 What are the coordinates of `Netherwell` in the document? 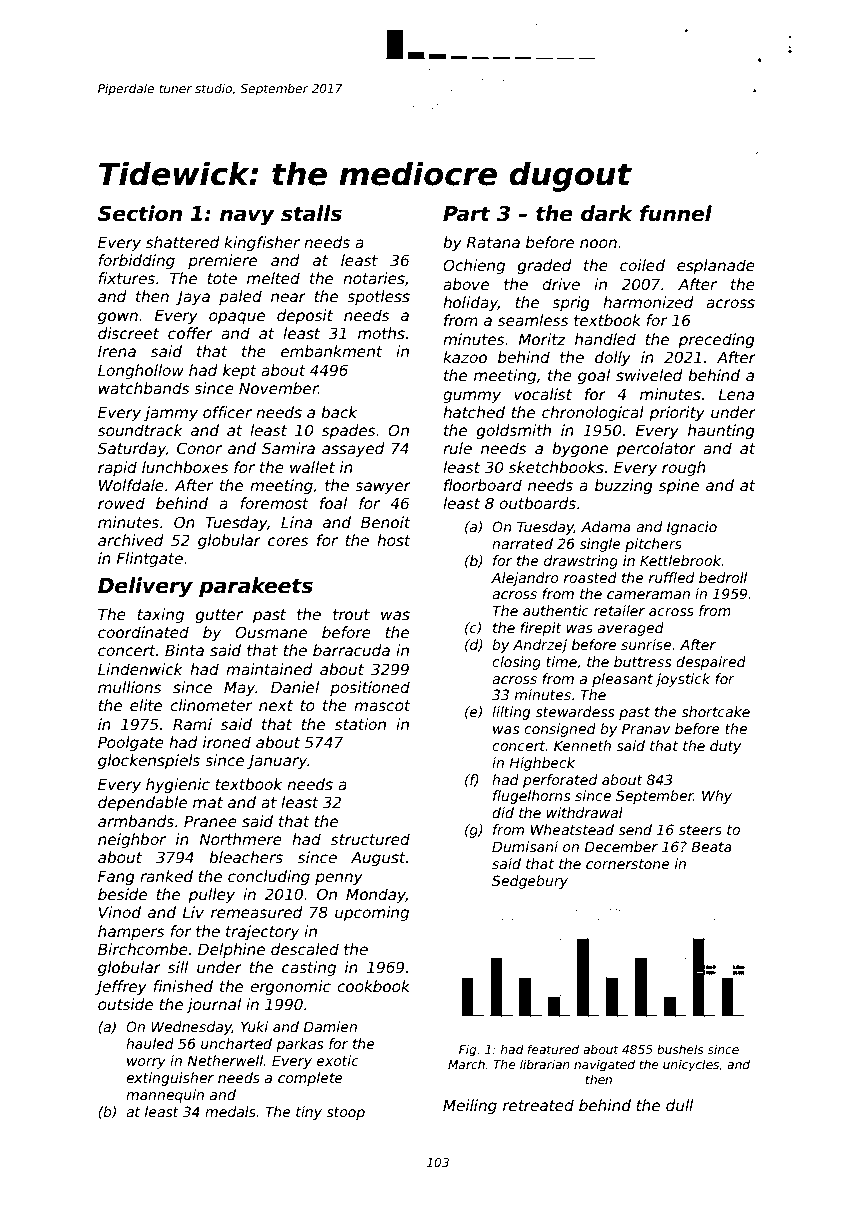 It's located at (225, 1060).
